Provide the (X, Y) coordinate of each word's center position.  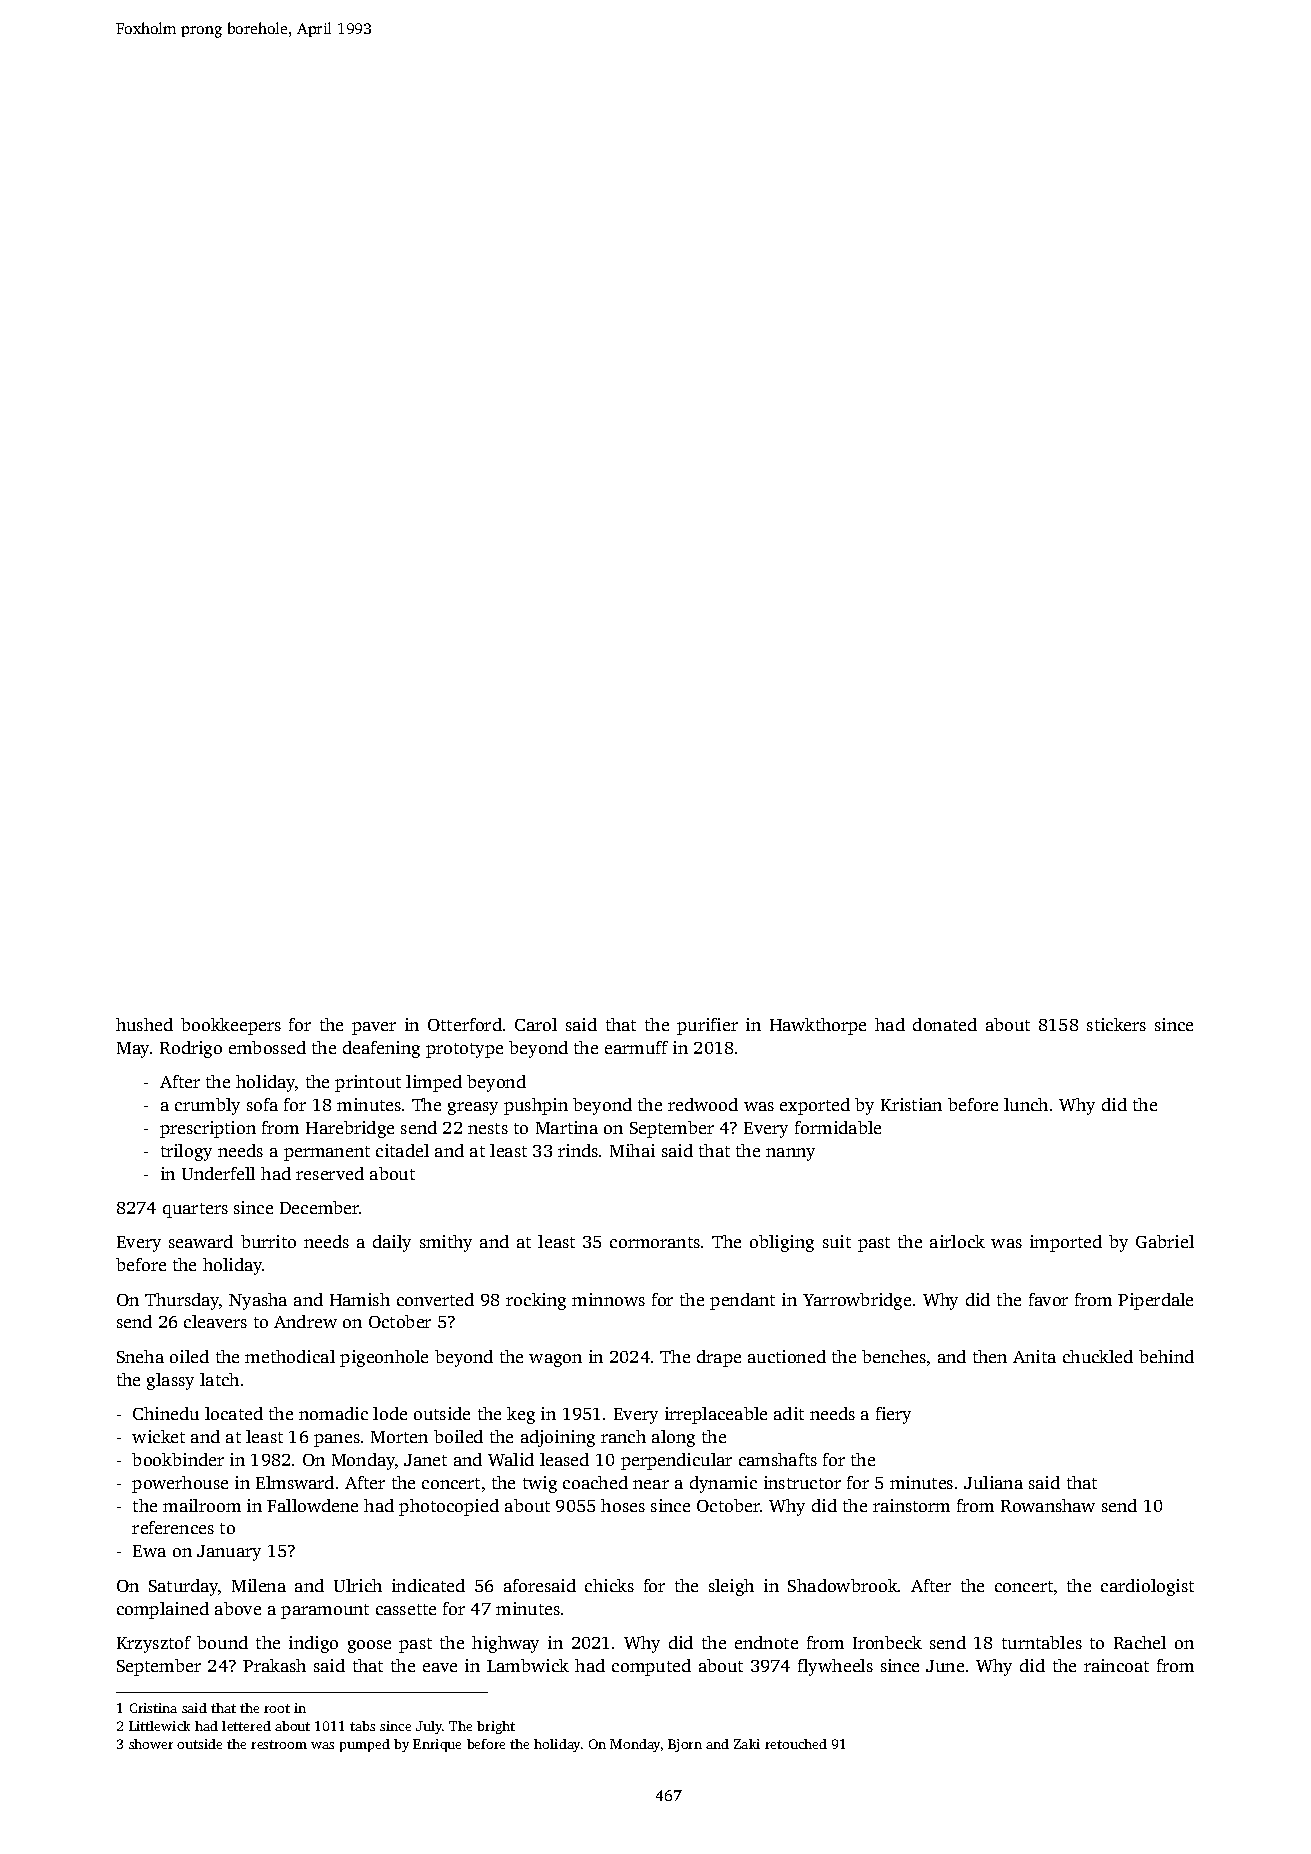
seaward (201, 1241)
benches (894, 1356)
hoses (623, 1505)
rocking (536, 1301)
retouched (796, 1744)
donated (945, 1024)
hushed (144, 1024)
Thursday (182, 1301)
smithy (446, 1243)
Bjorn (685, 1745)
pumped (365, 1745)
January (229, 1553)
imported (1066, 1243)
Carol (536, 1024)
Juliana (993, 1482)
